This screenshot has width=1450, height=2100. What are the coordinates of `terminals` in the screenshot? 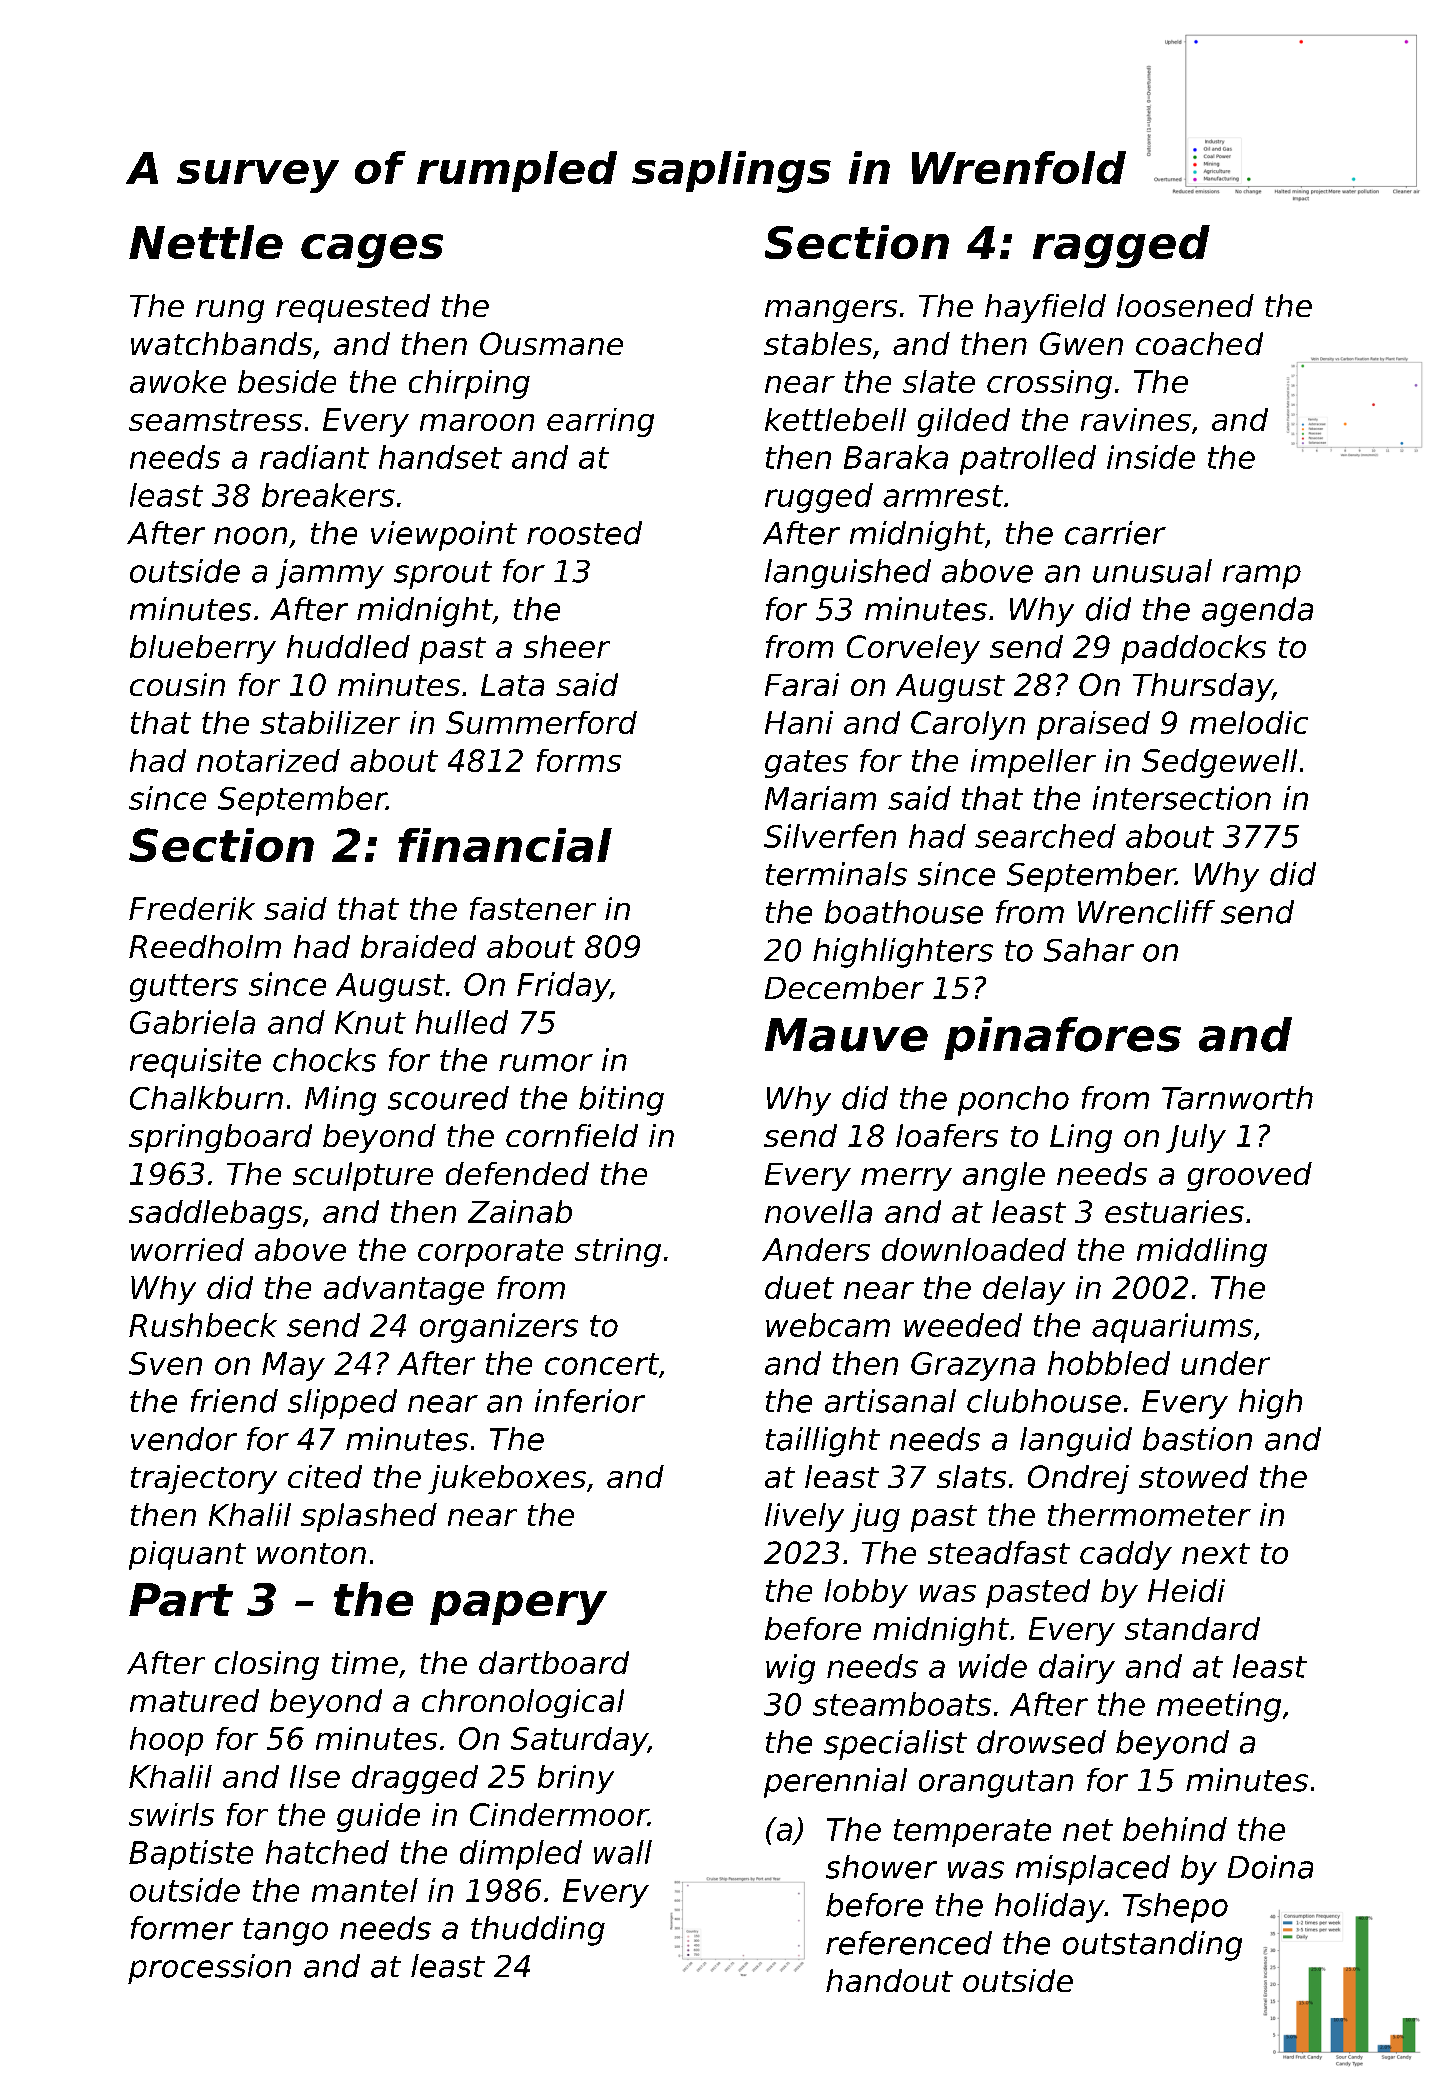 It's located at (836, 874).
